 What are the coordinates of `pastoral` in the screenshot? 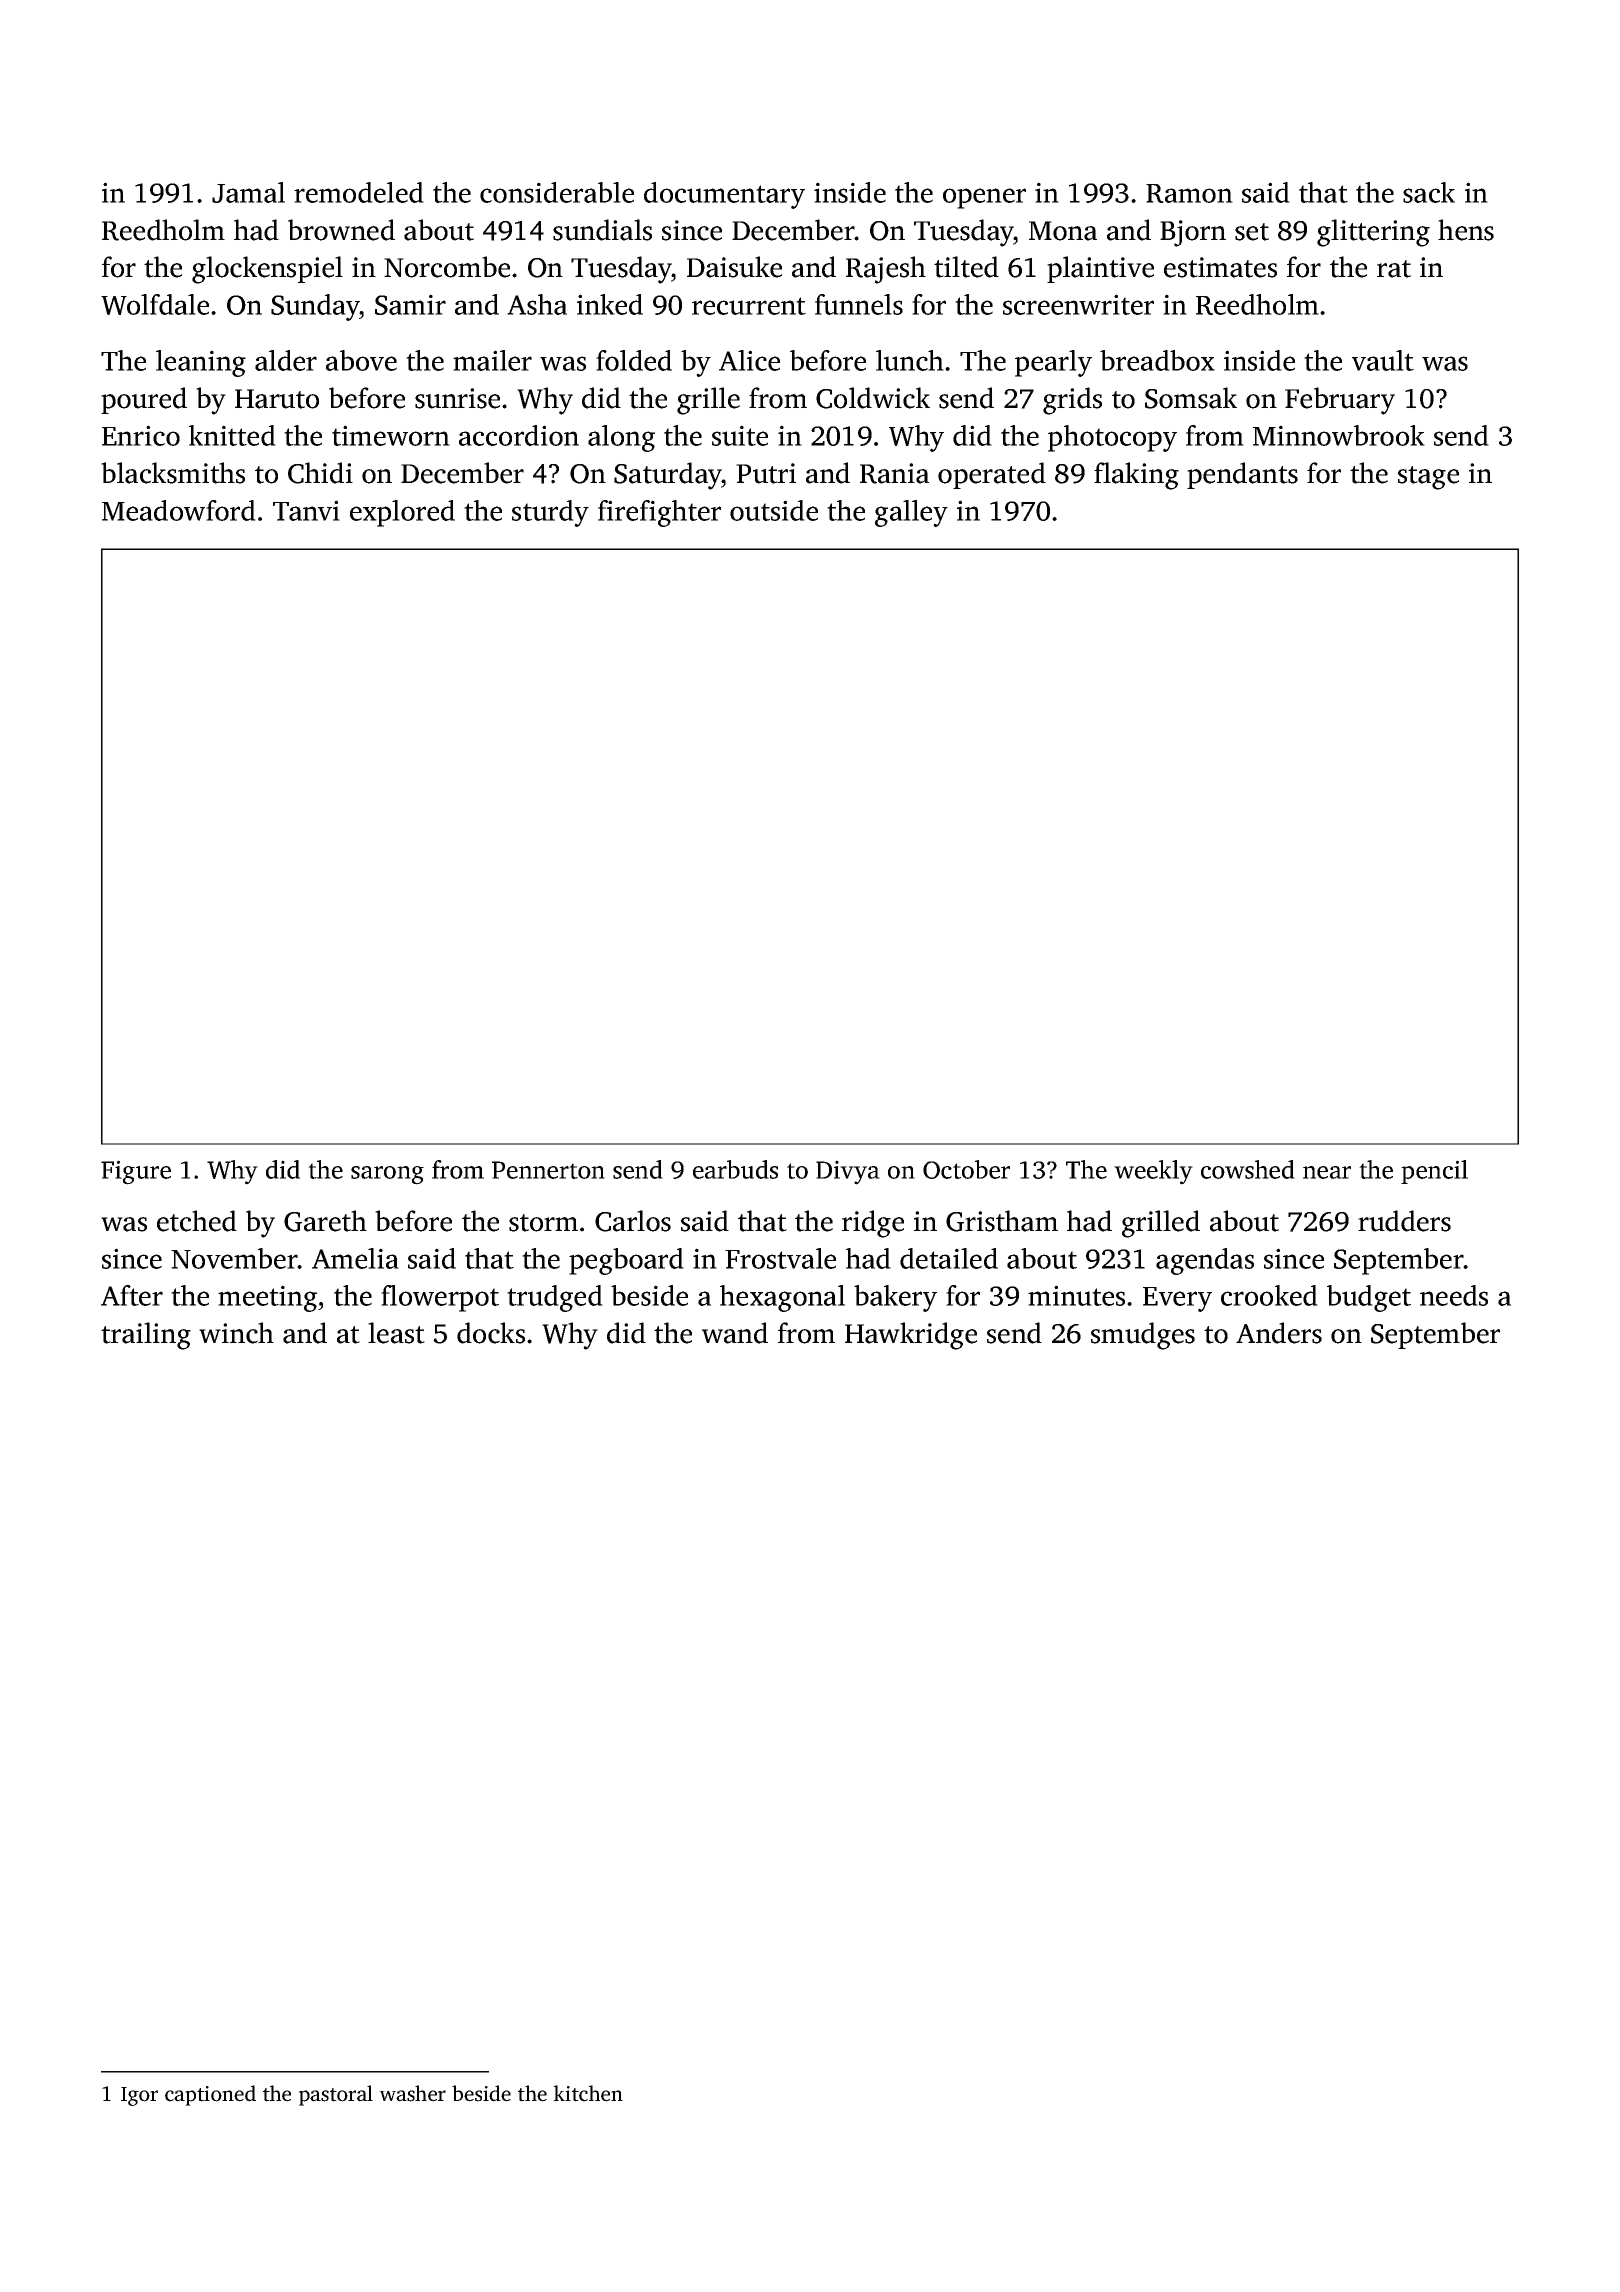 It's located at (336, 2095).
